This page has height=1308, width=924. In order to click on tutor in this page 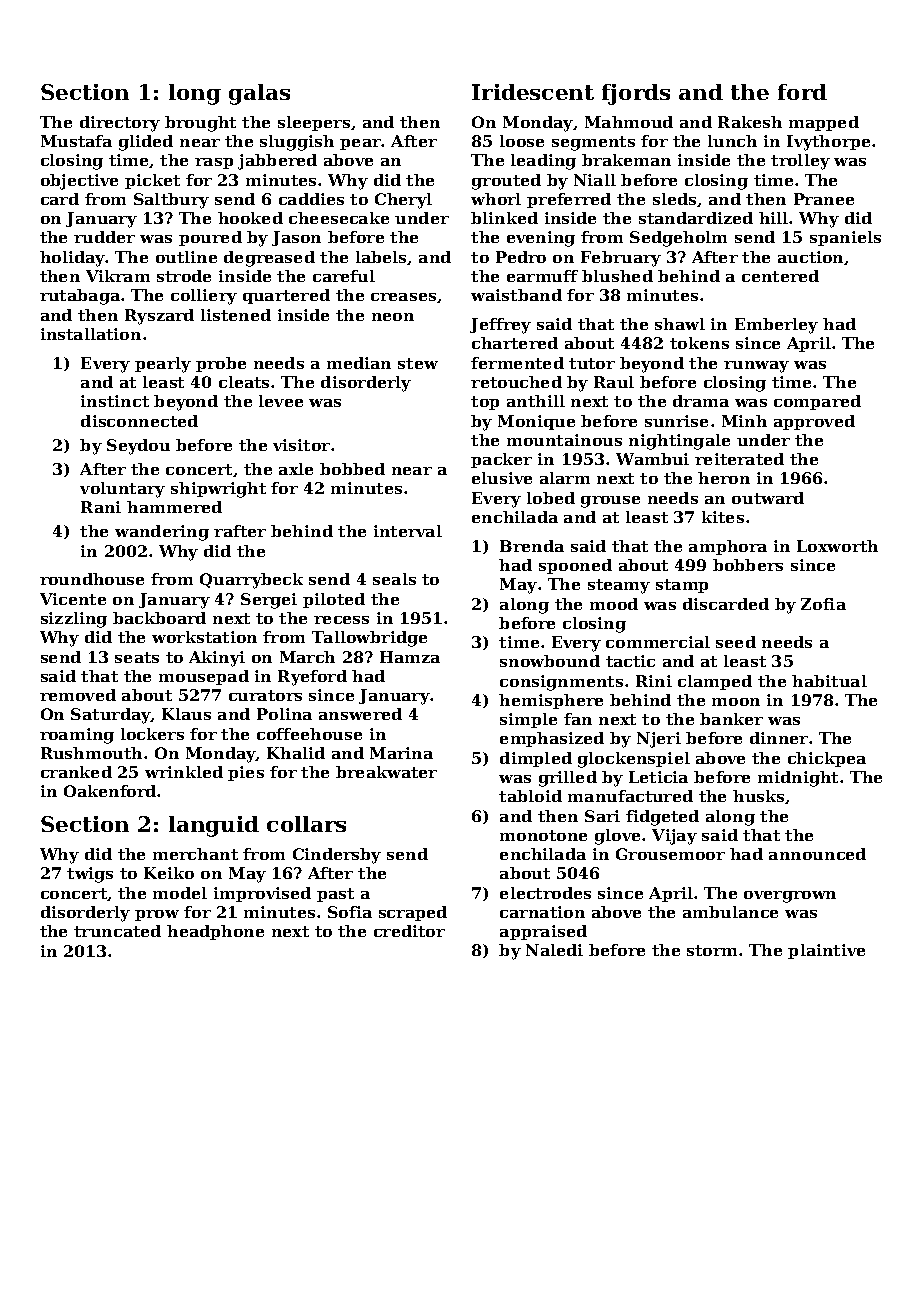, I will do `click(592, 363)`.
